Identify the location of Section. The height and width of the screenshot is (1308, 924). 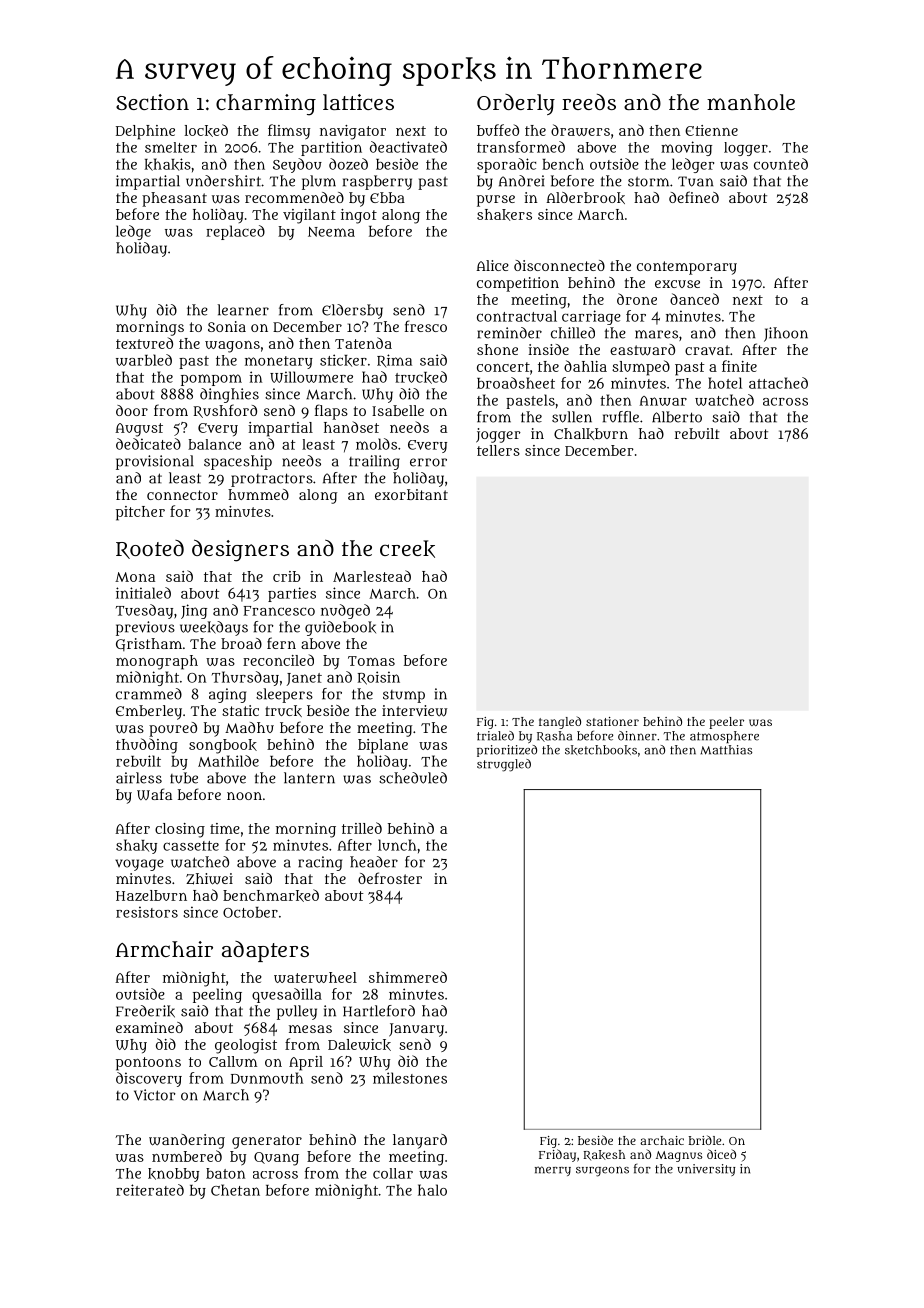
(152, 102).
